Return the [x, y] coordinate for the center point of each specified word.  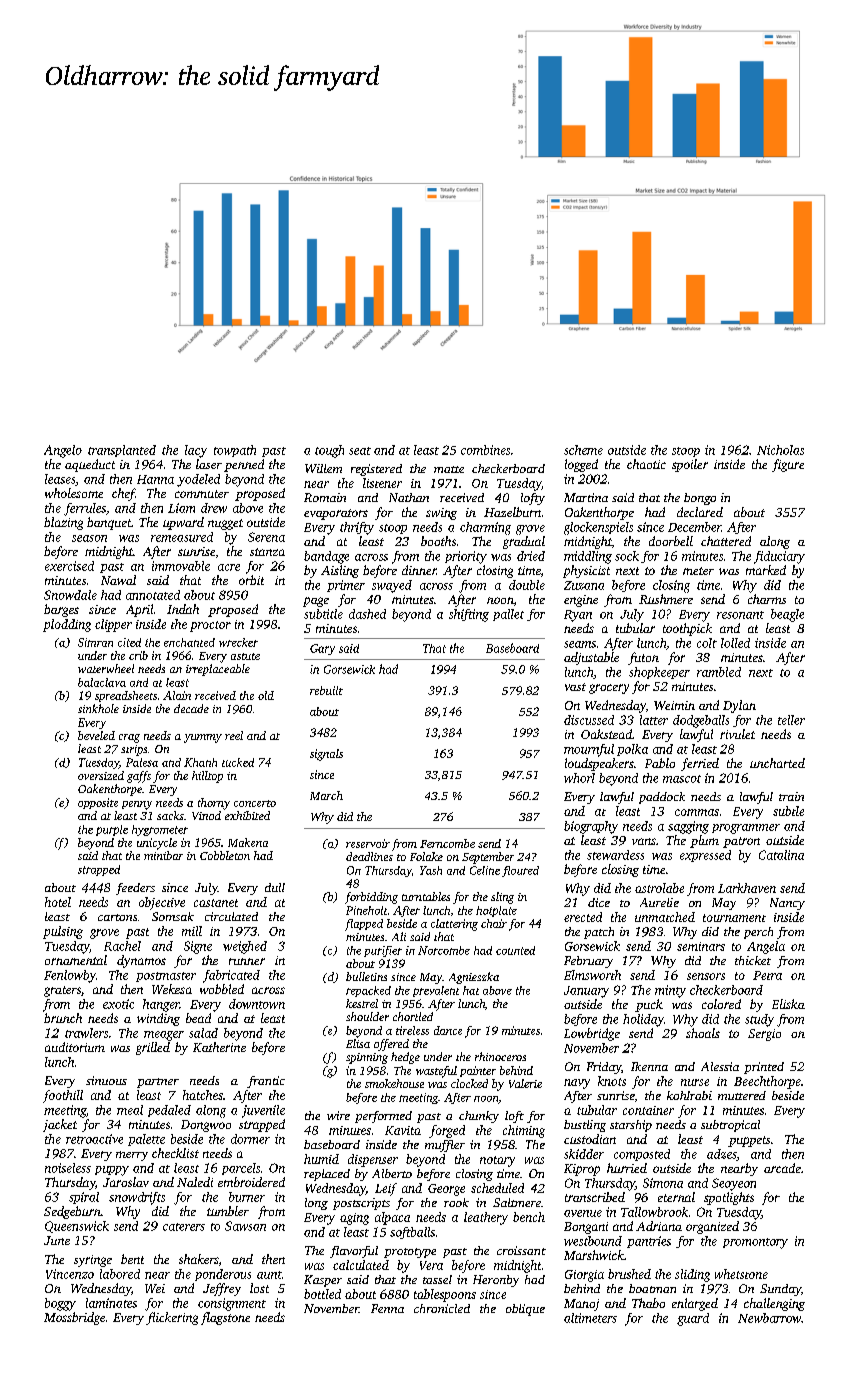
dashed [367, 614]
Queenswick [77, 1227]
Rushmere [666, 599]
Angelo [63, 451]
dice [599, 902]
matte [449, 469]
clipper [113, 625]
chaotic [646, 464]
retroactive [94, 1139]
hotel [58, 902]
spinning [367, 1058]
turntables [426, 896]
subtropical [730, 1126]
